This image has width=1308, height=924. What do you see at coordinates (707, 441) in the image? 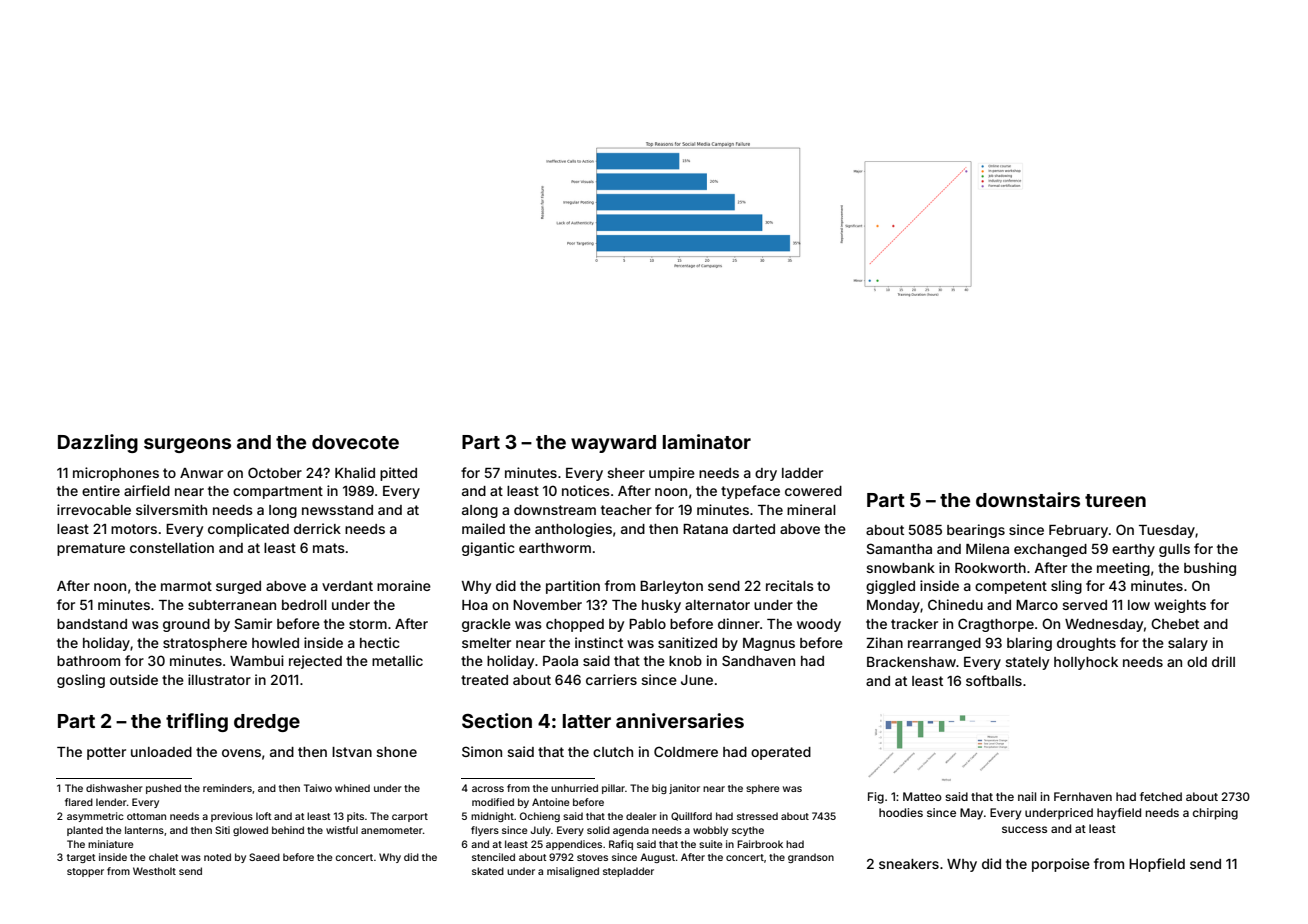
I see `laminator` at bounding box center [707, 441].
